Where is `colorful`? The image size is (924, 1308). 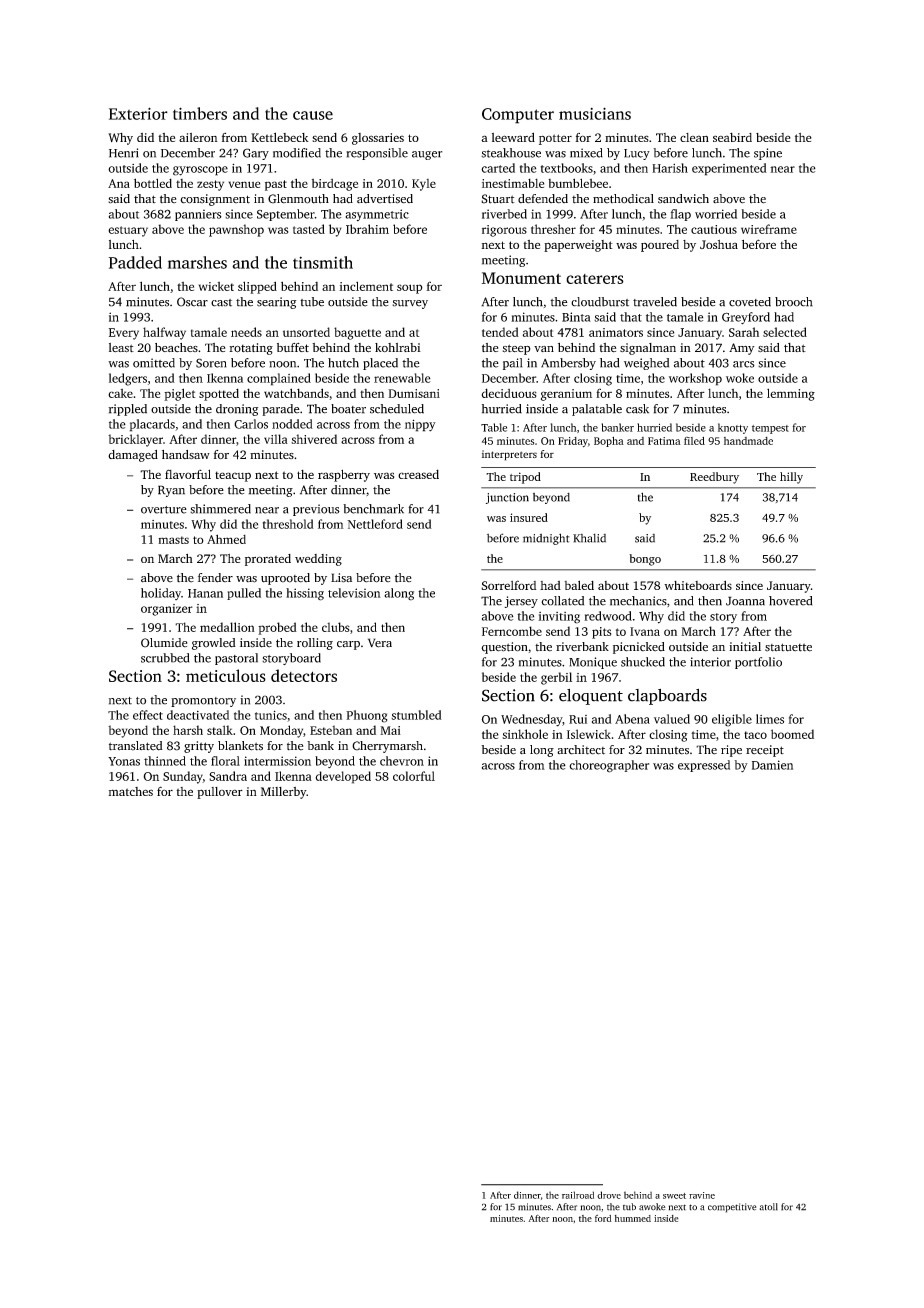
colorful is located at coordinates (414, 776).
